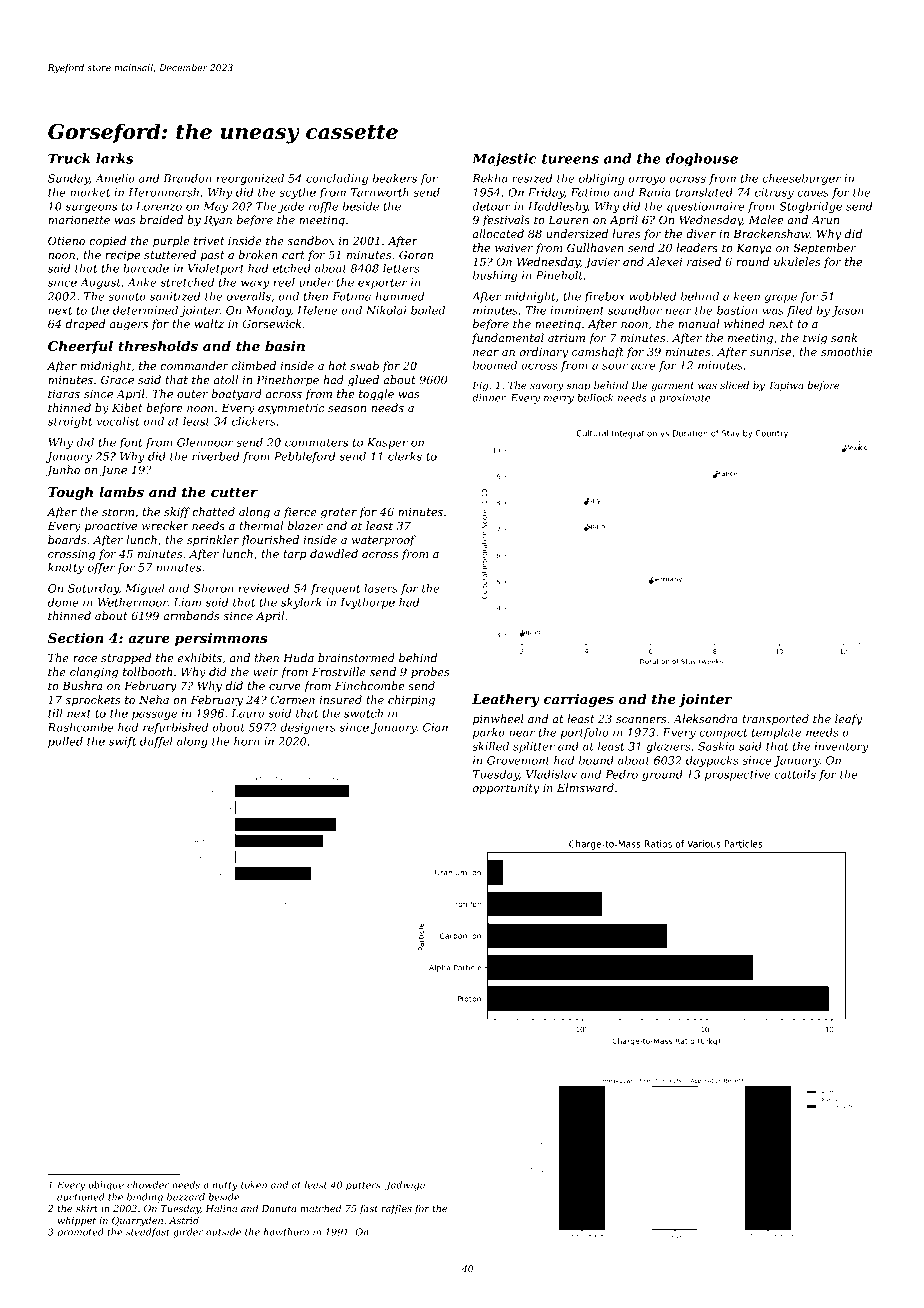 Image resolution: width=924 pixels, height=1308 pixels. I want to click on weir, so click(266, 672).
